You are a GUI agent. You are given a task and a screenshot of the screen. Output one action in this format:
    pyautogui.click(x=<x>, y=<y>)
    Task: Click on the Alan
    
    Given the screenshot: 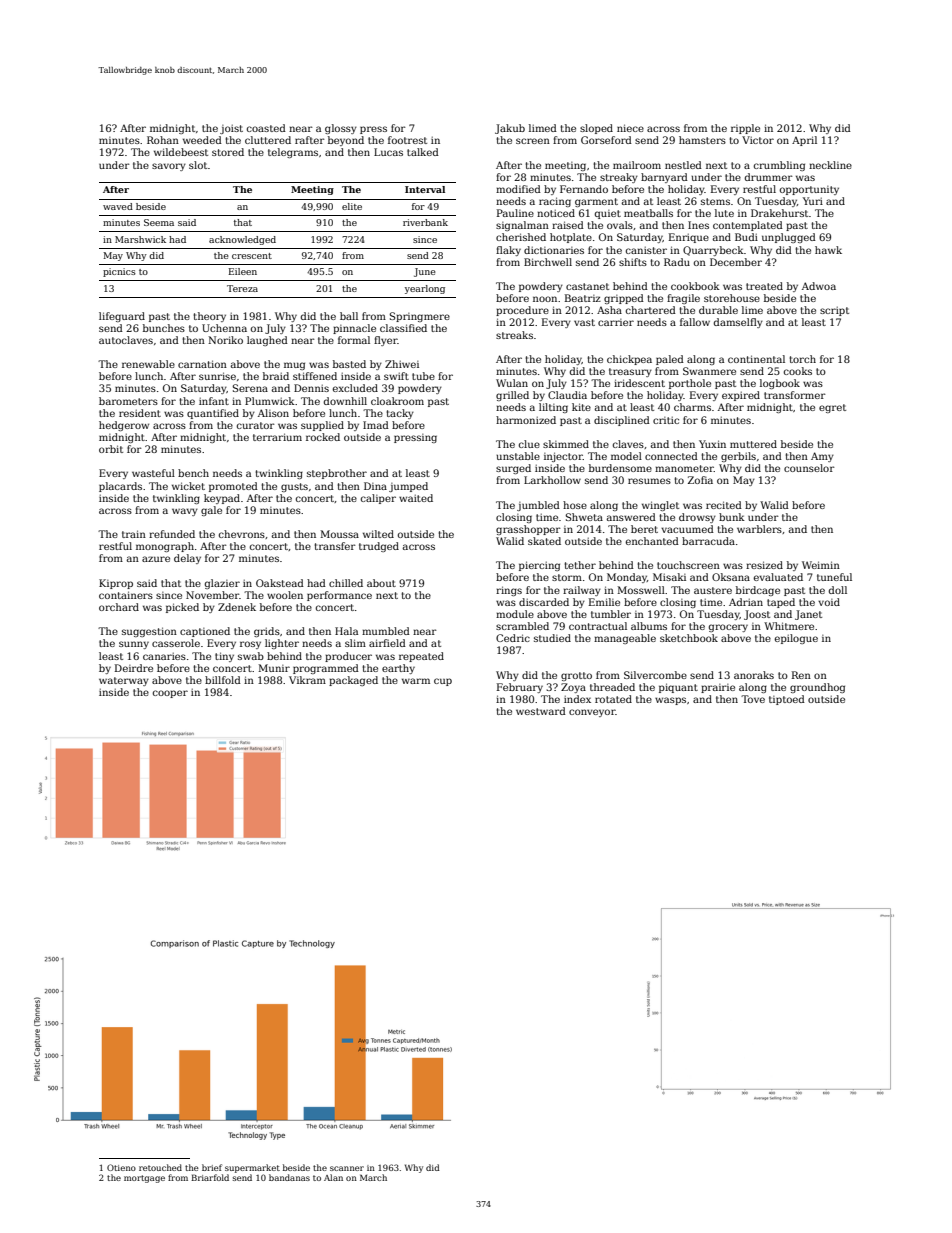 What is the action you would take?
    pyautogui.click(x=333, y=1177)
